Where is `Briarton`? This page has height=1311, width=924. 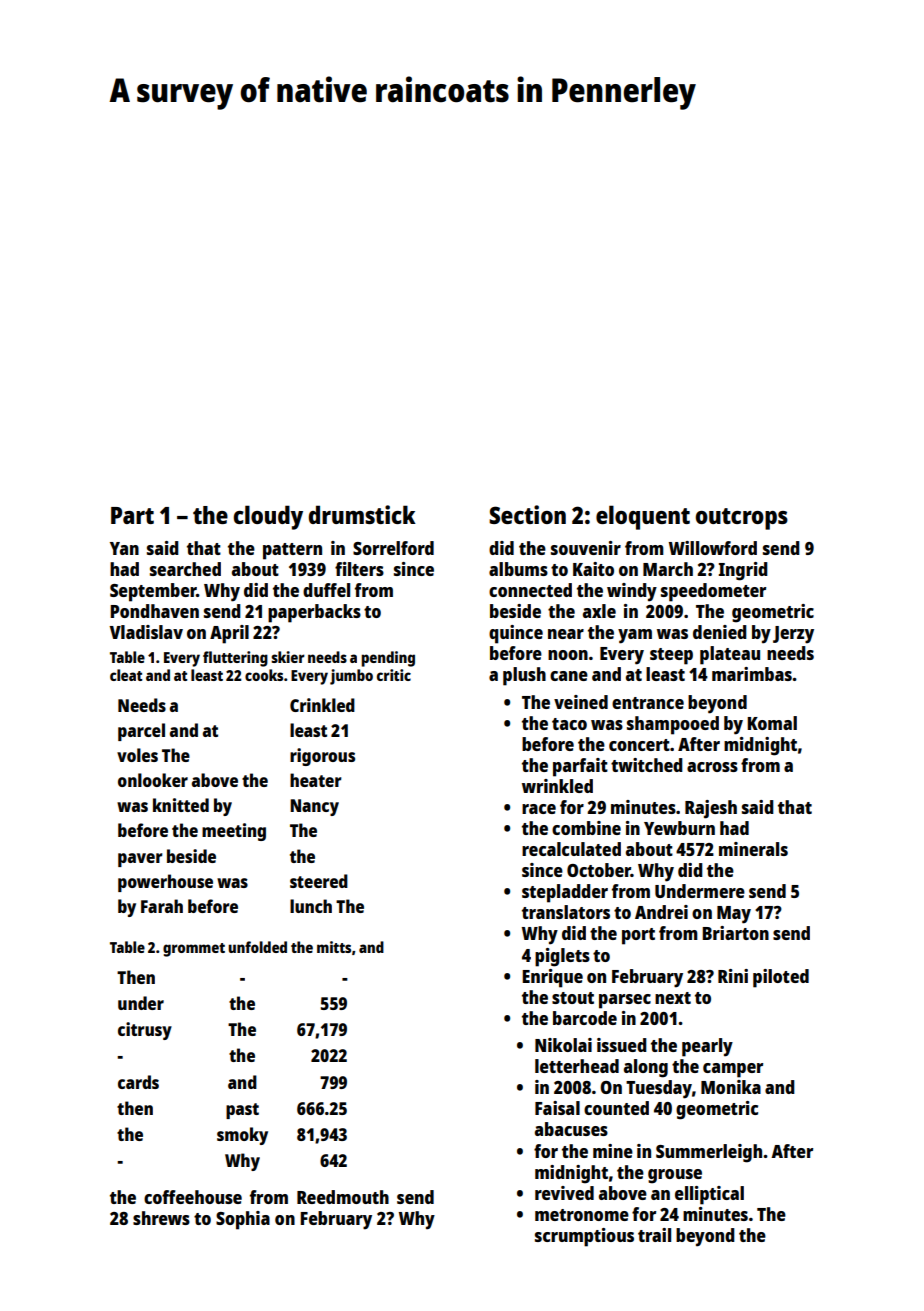 Briarton is located at coordinates (735, 933).
